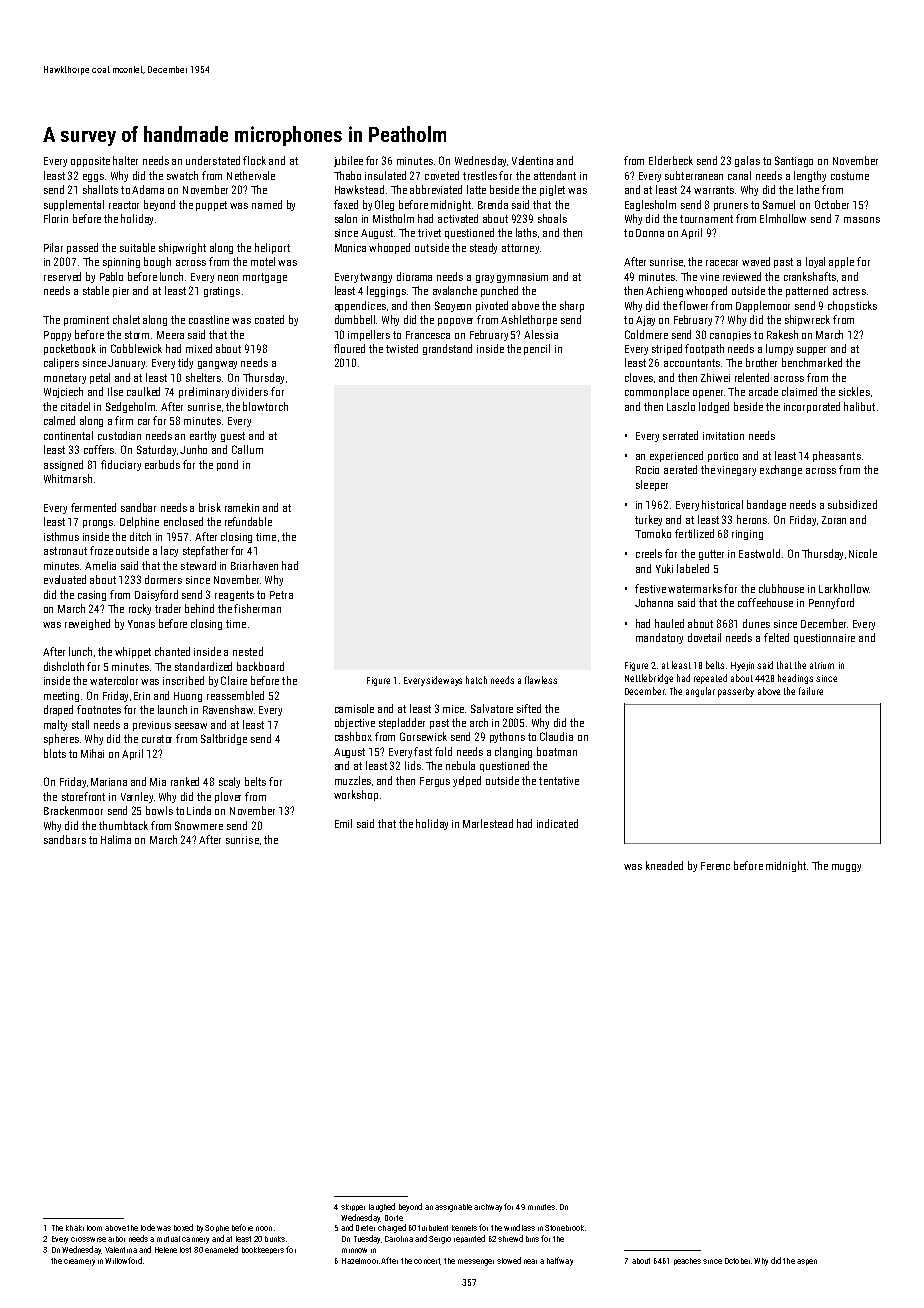 This screenshot has width=924, height=1308. What do you see at coordinates (55, 753) in the screenshot?
I see `blots` at bounding box center [55, 753].
